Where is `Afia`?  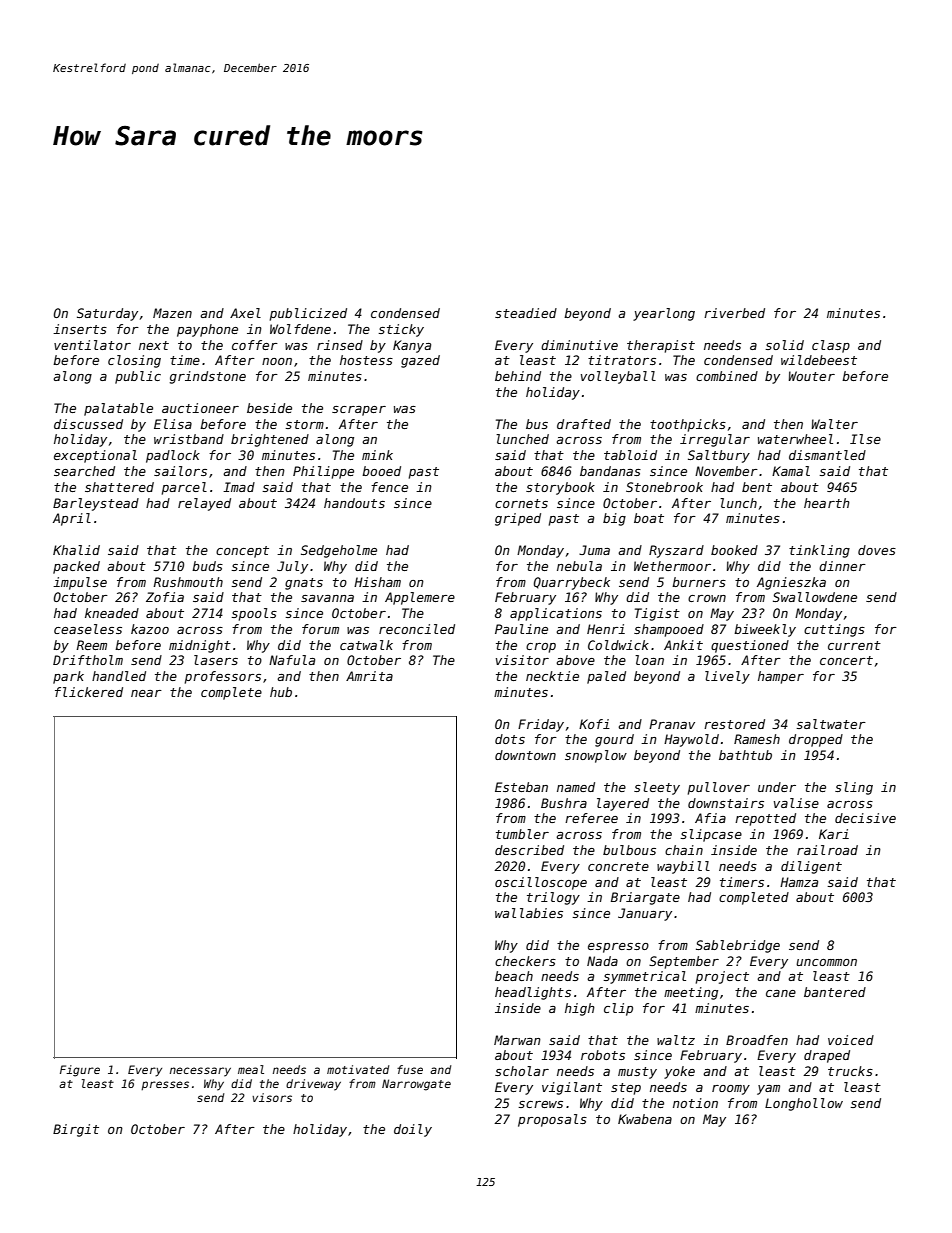 Afia is located at coordinates (710, 818).
